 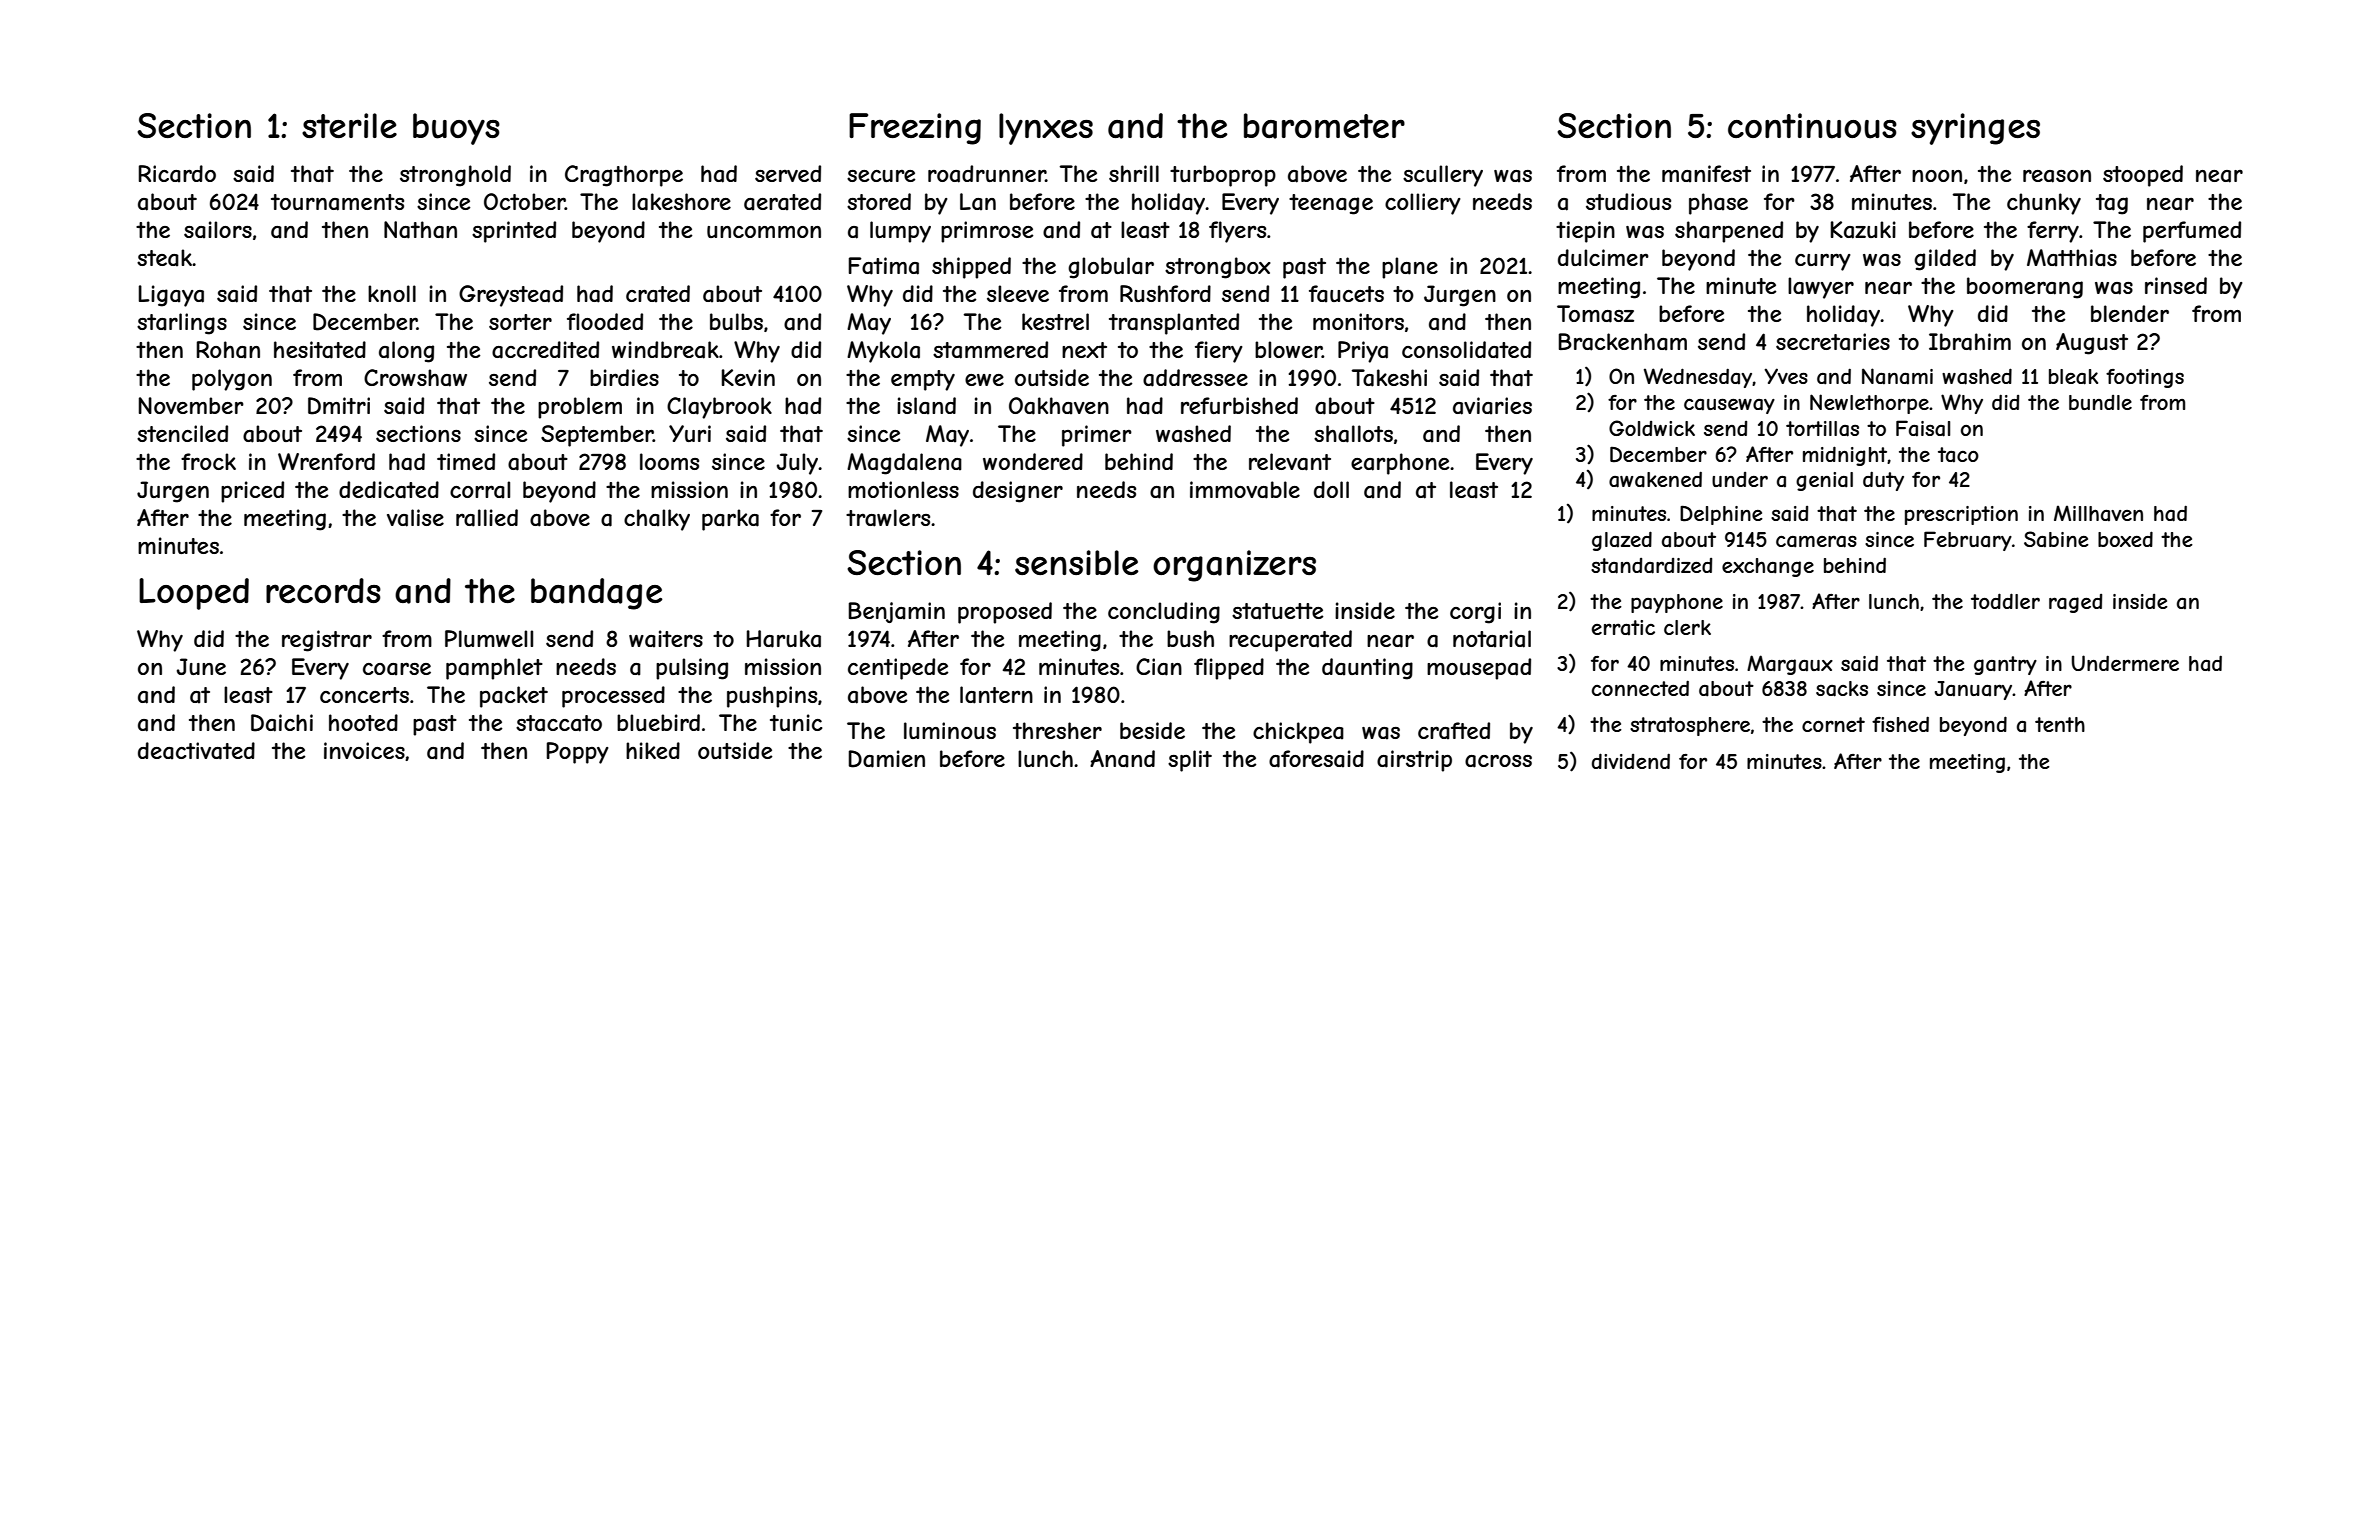 What do you see at coordinates (1812, 126) in the screenshot?
I see `continuous` at bounding box center [1812, 126].
